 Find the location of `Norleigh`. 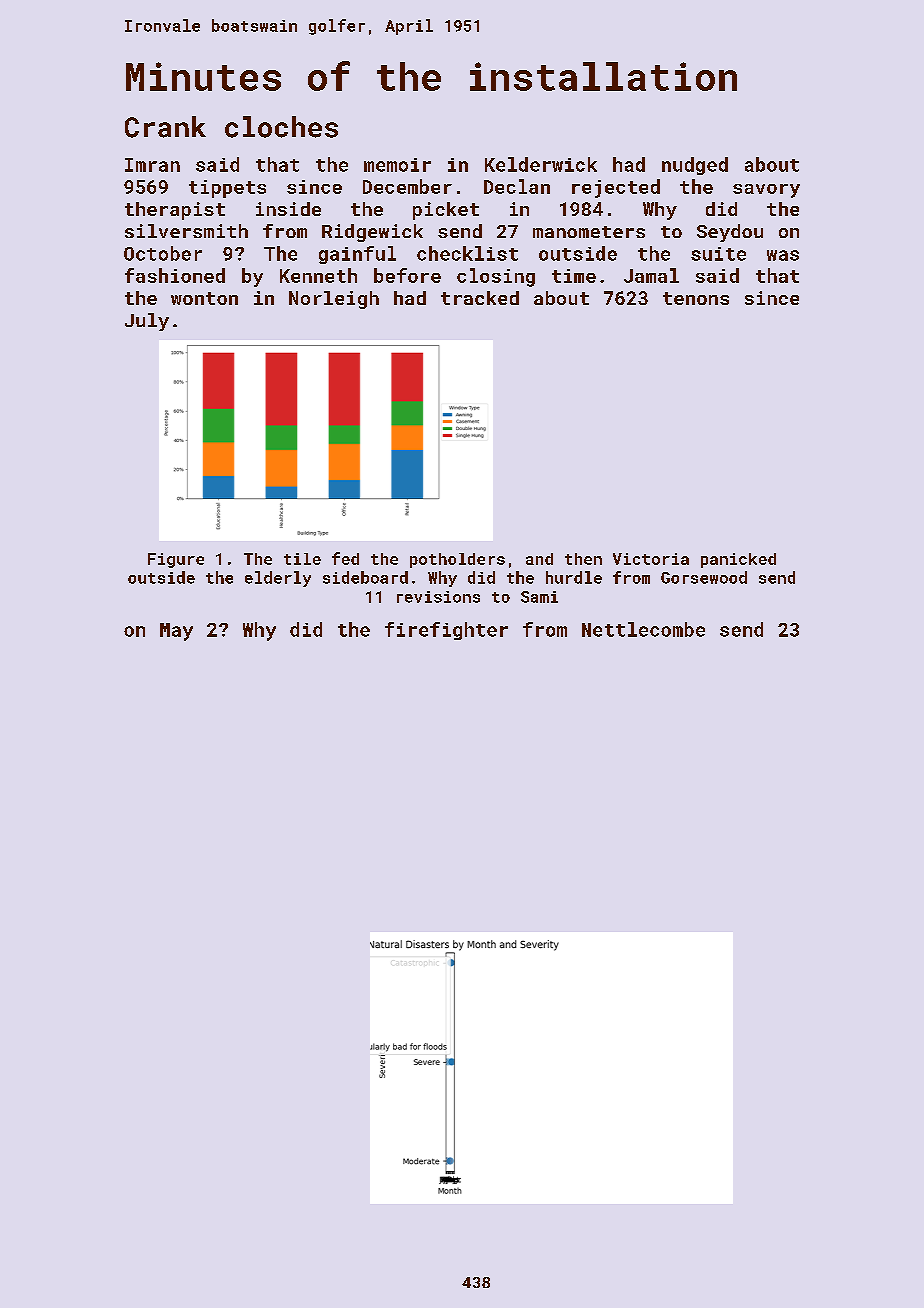

Norleigh is located at coordinates (334, 300).
